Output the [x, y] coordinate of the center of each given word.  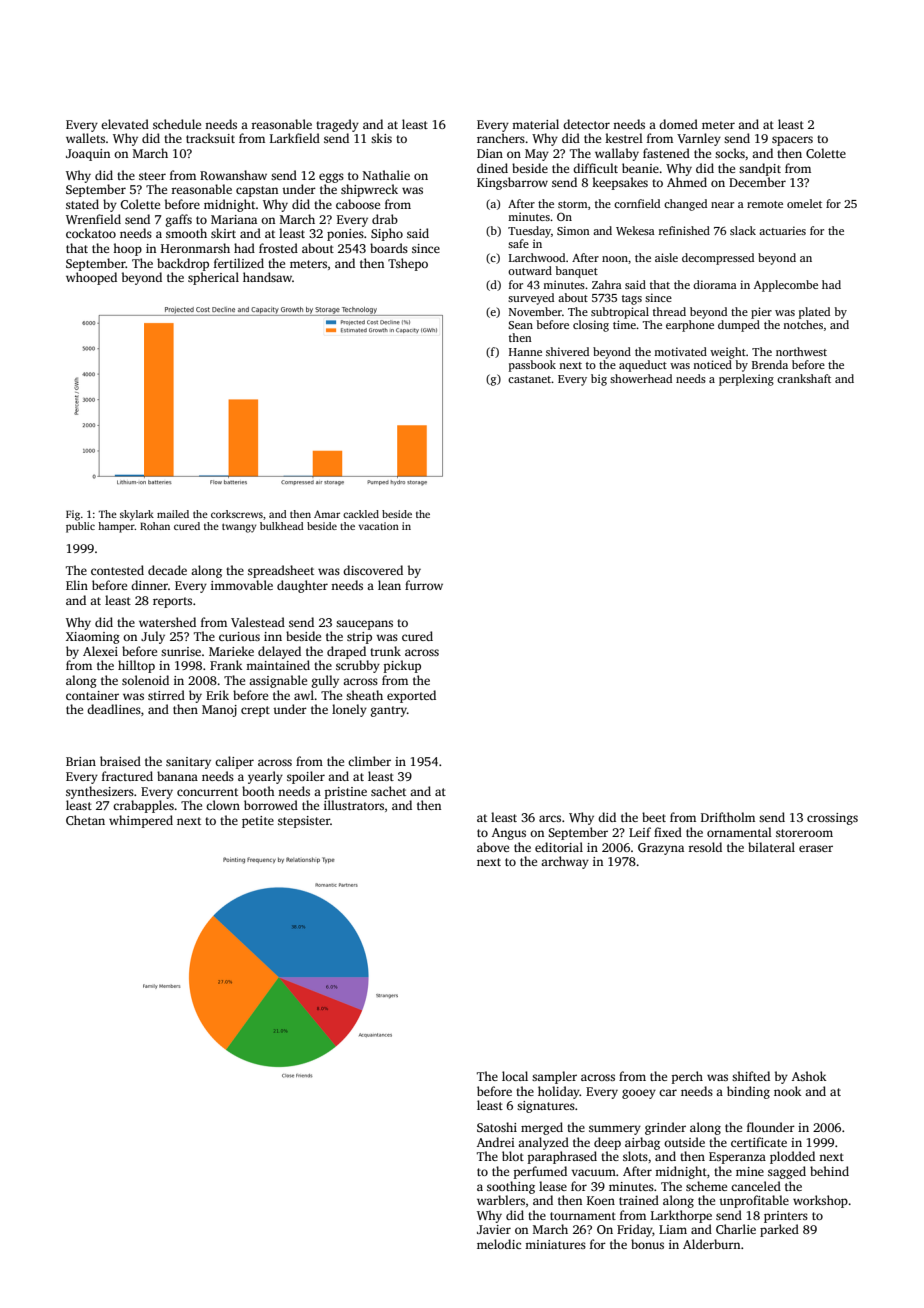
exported [411, 696]
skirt [223, 233]
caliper [234, 762]
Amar [327, 514]
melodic [499, 1244]
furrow [424, 585]
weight [728, 353]
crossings [832, 819]
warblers [501, 1200]
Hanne [525, 352]
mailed [173, 514]
